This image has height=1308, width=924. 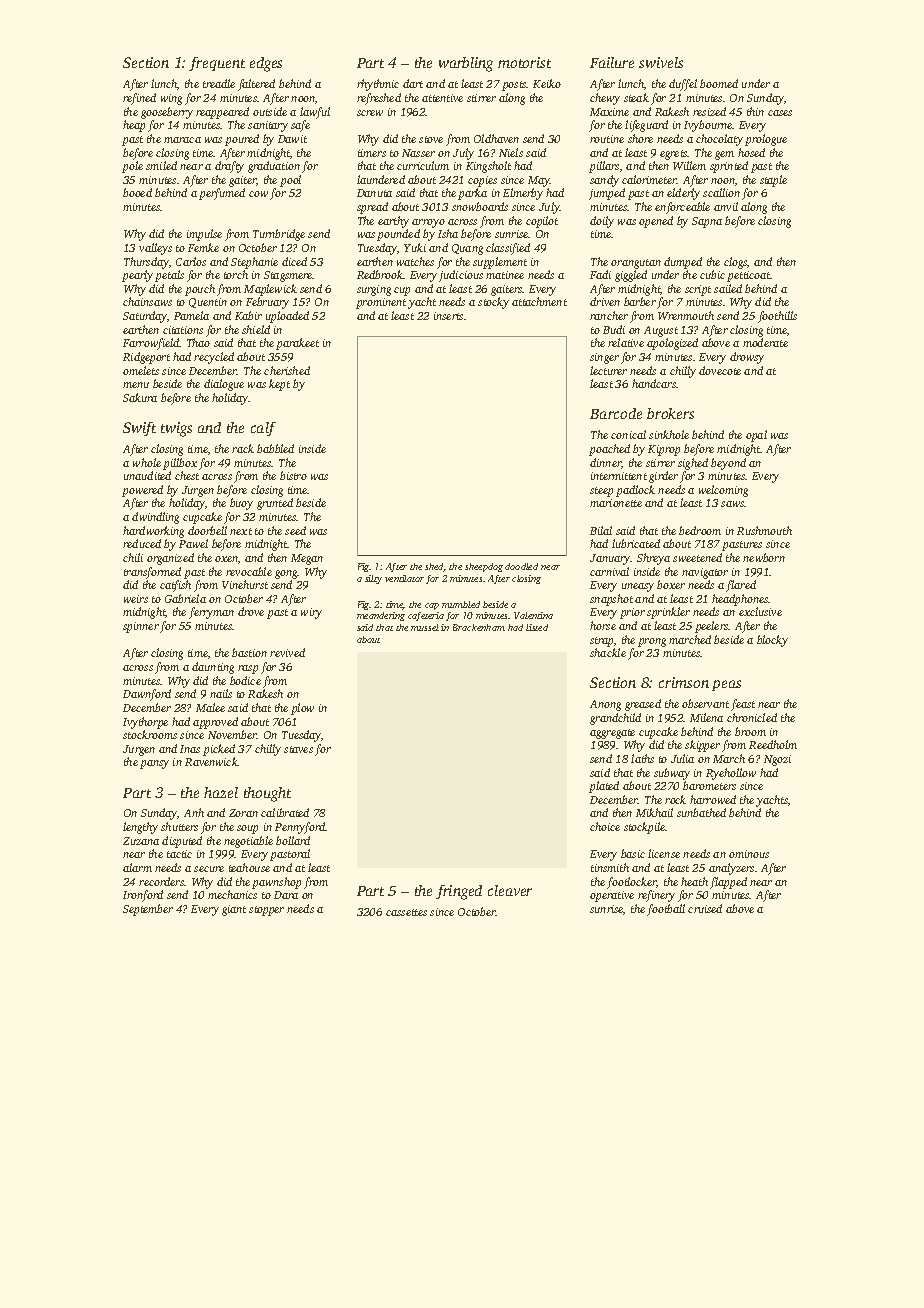 I want to click on alarm, so click(x=137, y=867).
